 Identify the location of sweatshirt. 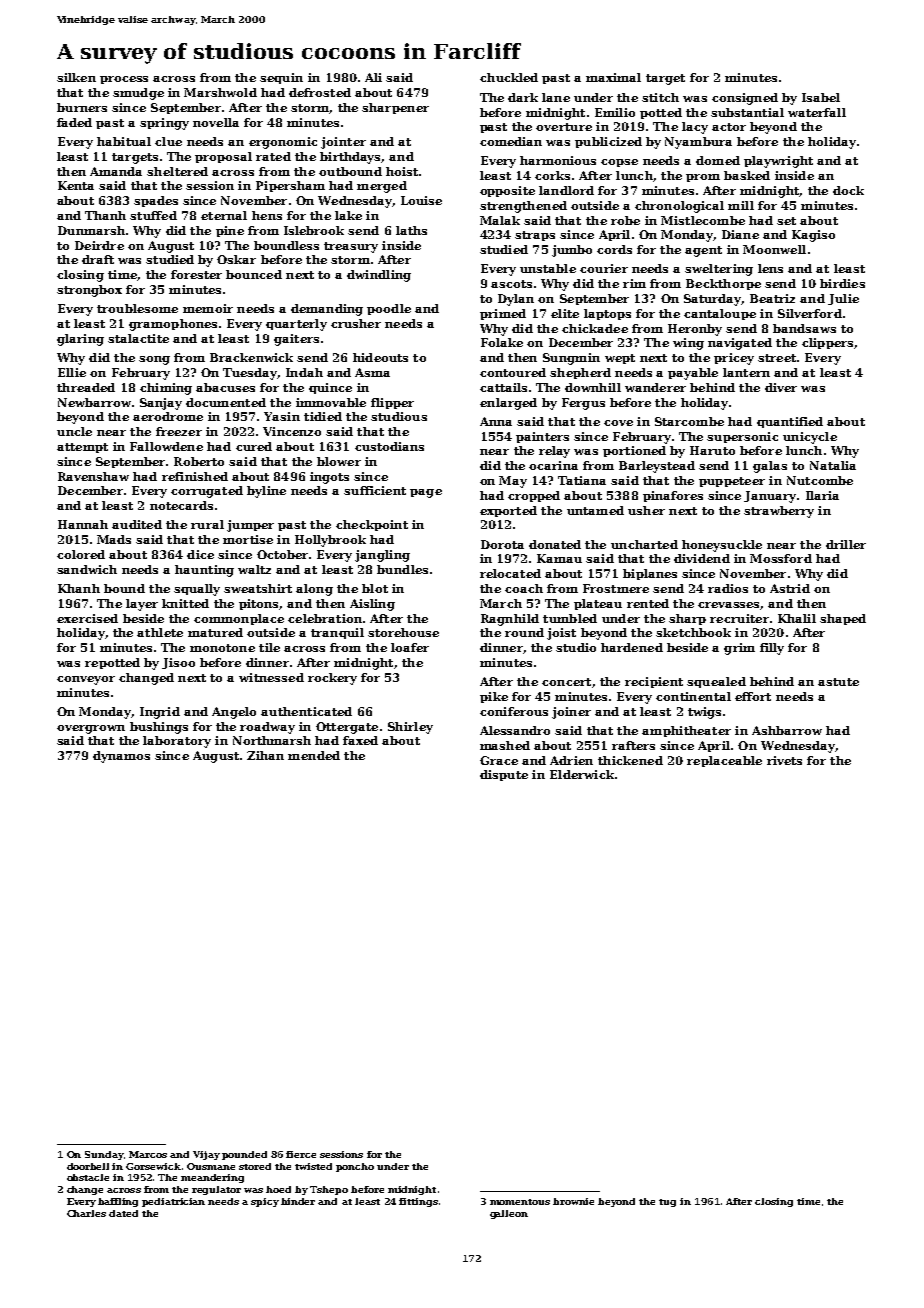
(258, 588).
